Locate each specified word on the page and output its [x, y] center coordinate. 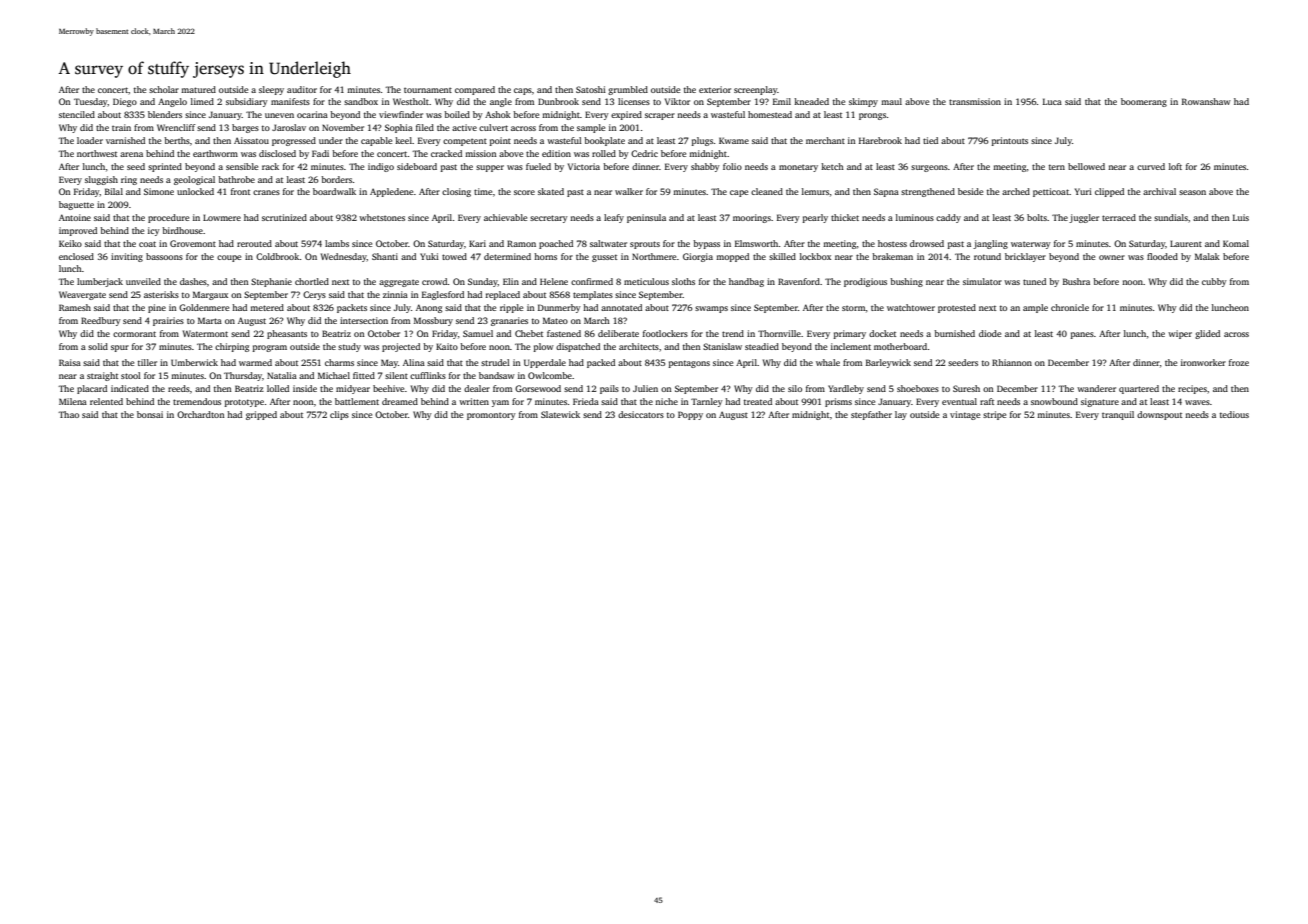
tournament [428, 90]
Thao [68, 414]
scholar [164, 89]
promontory [491, 416]
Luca [1052, 101]
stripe [994, 415]
